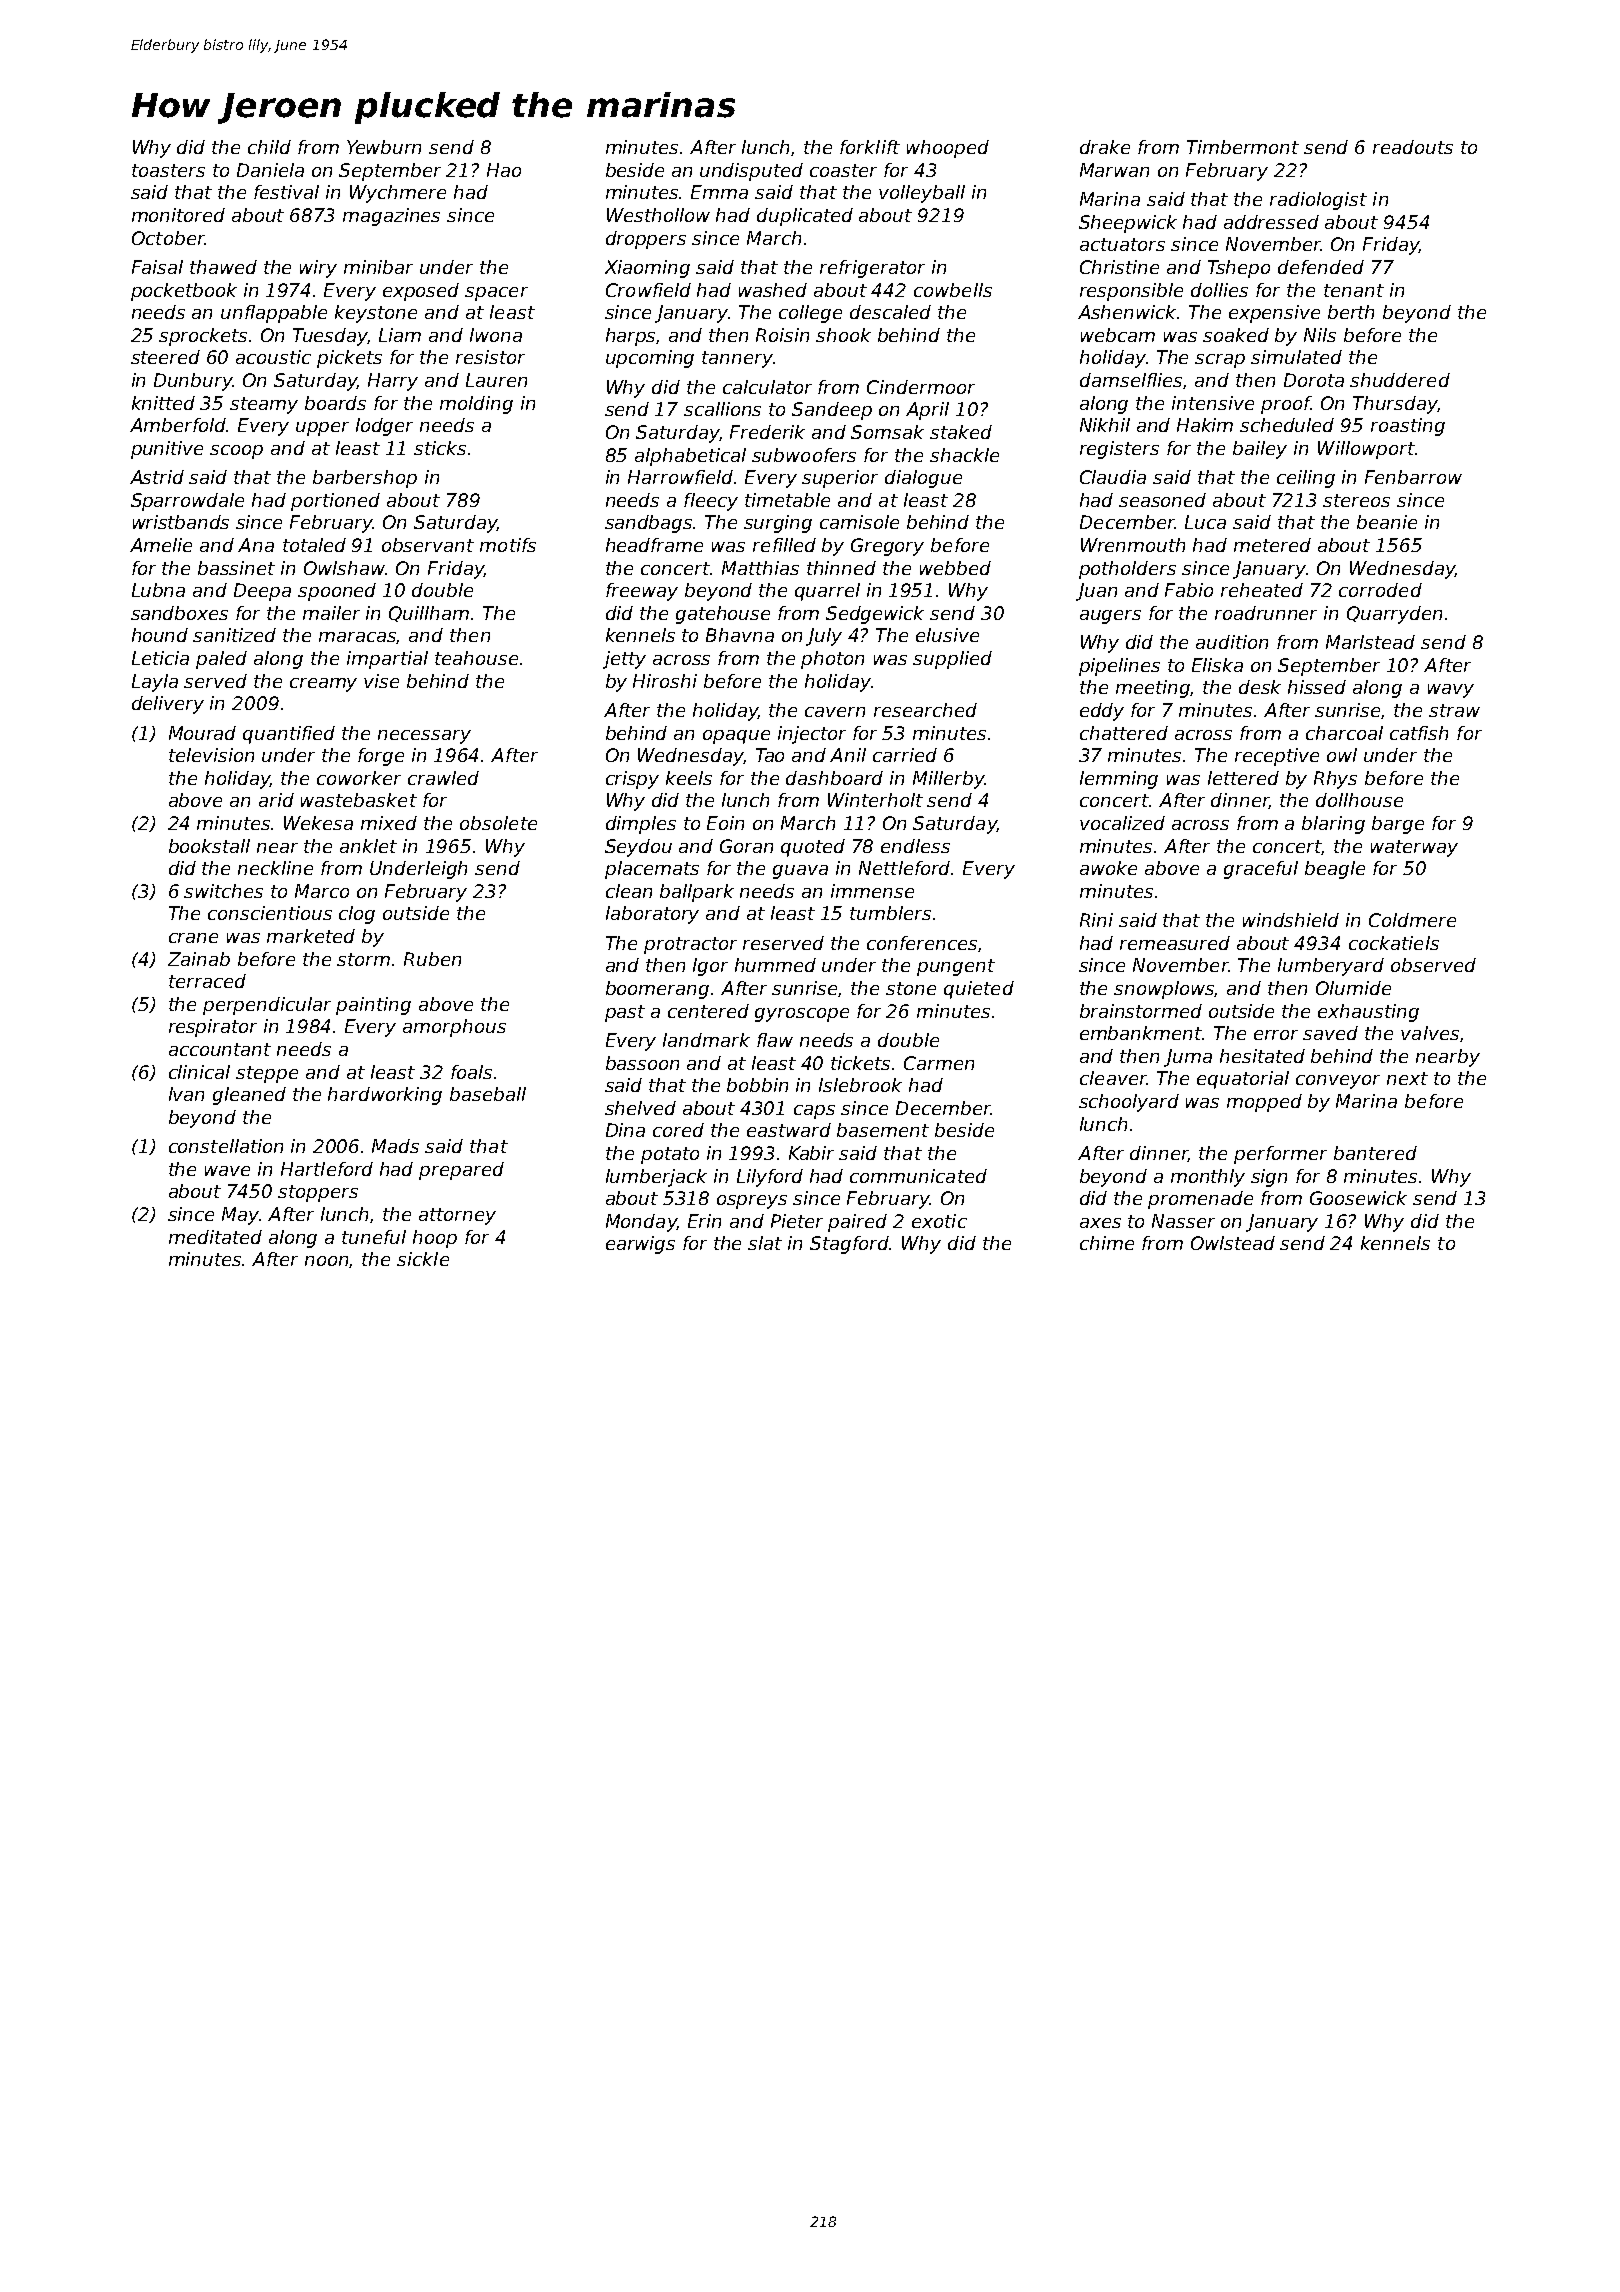 Image resolution: width=1620 pixels, height=2292 pixels. What do you see at coordinates (384, 147) in the screenshot?
I see `Yewburn` at bounding box center [384, 147].
